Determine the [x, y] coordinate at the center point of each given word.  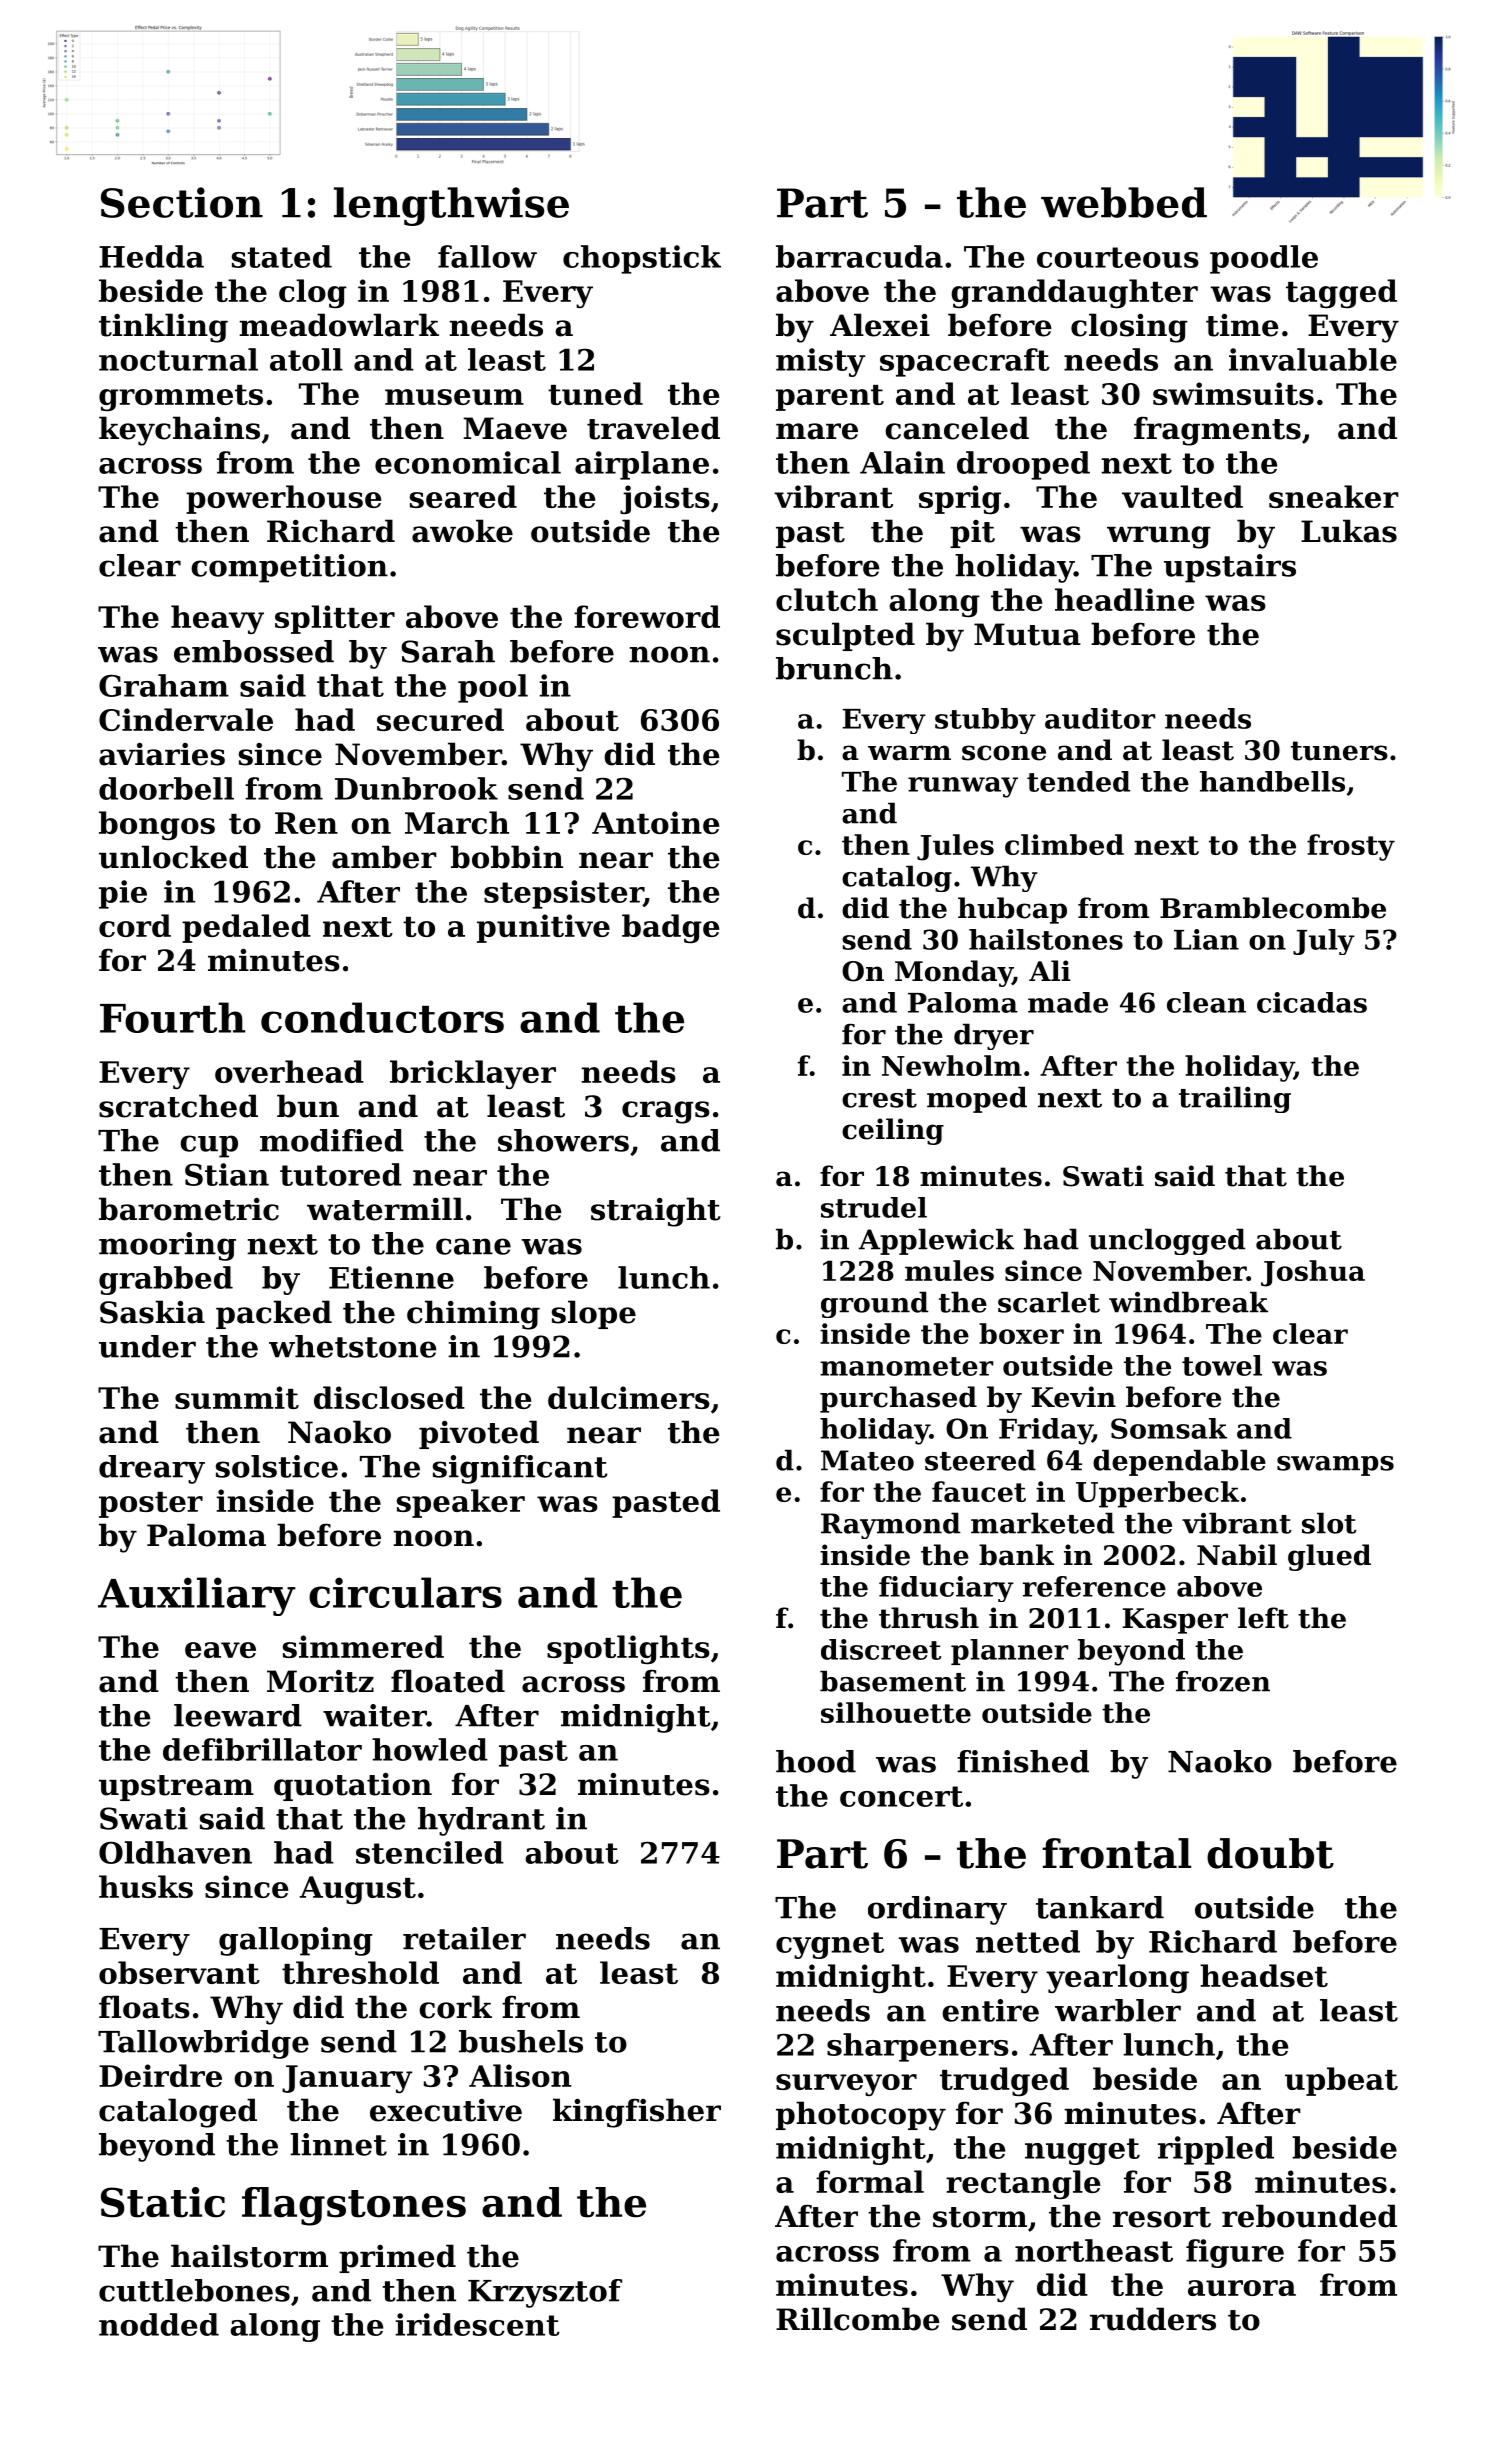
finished [1023, 1761]
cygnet [830, 1945]
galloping [296, 1941]
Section [182, 202]
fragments [1217, 431]
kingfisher [637, 2113]
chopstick [642, 259]
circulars [405, 1592]
